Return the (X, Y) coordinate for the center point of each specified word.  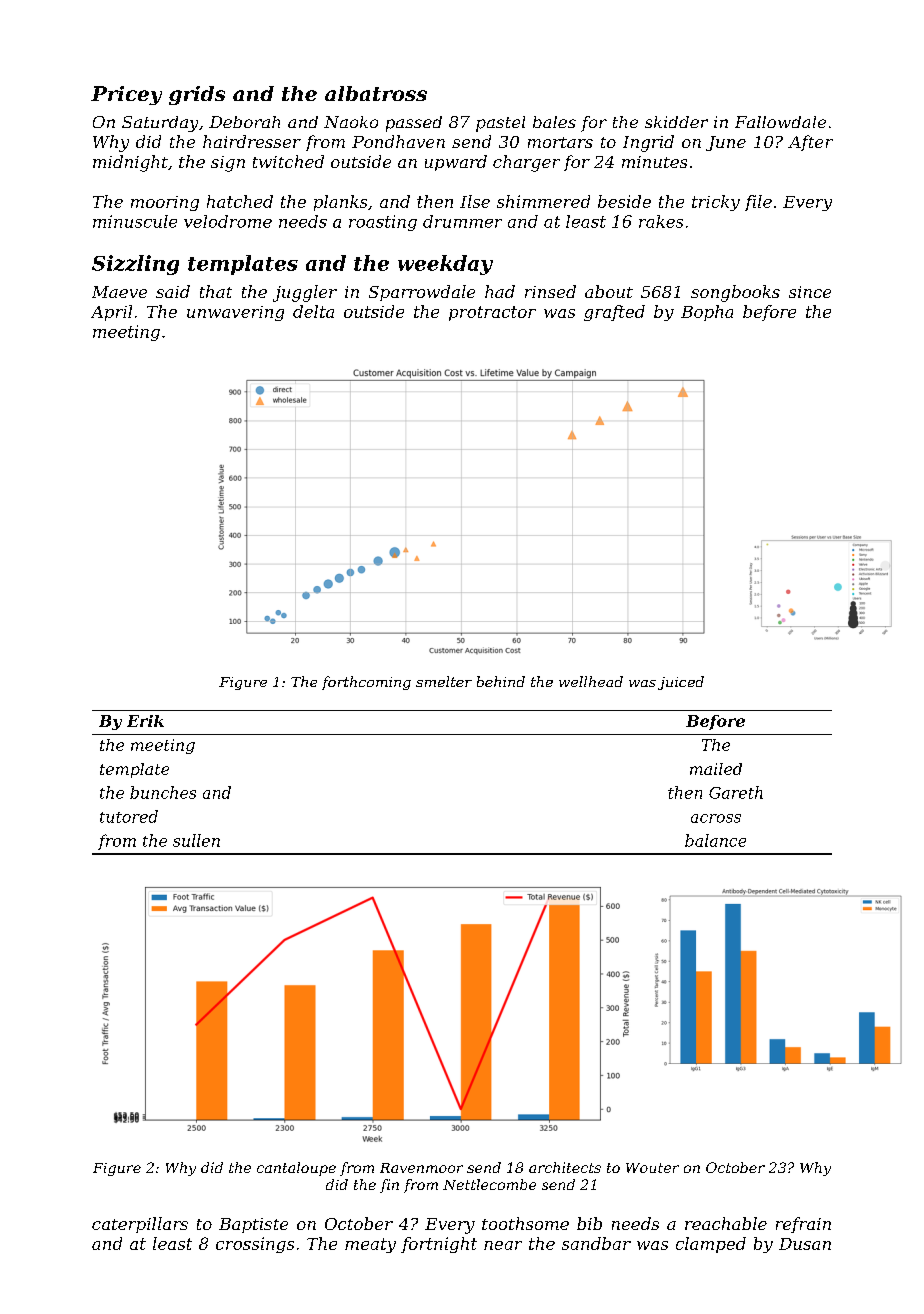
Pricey (126, 95)
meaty (370, 1245)
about (609, 291)
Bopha (707, 313)
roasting (383, 223)
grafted (614, 313)
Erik (145, 721)
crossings (255, 1245)
